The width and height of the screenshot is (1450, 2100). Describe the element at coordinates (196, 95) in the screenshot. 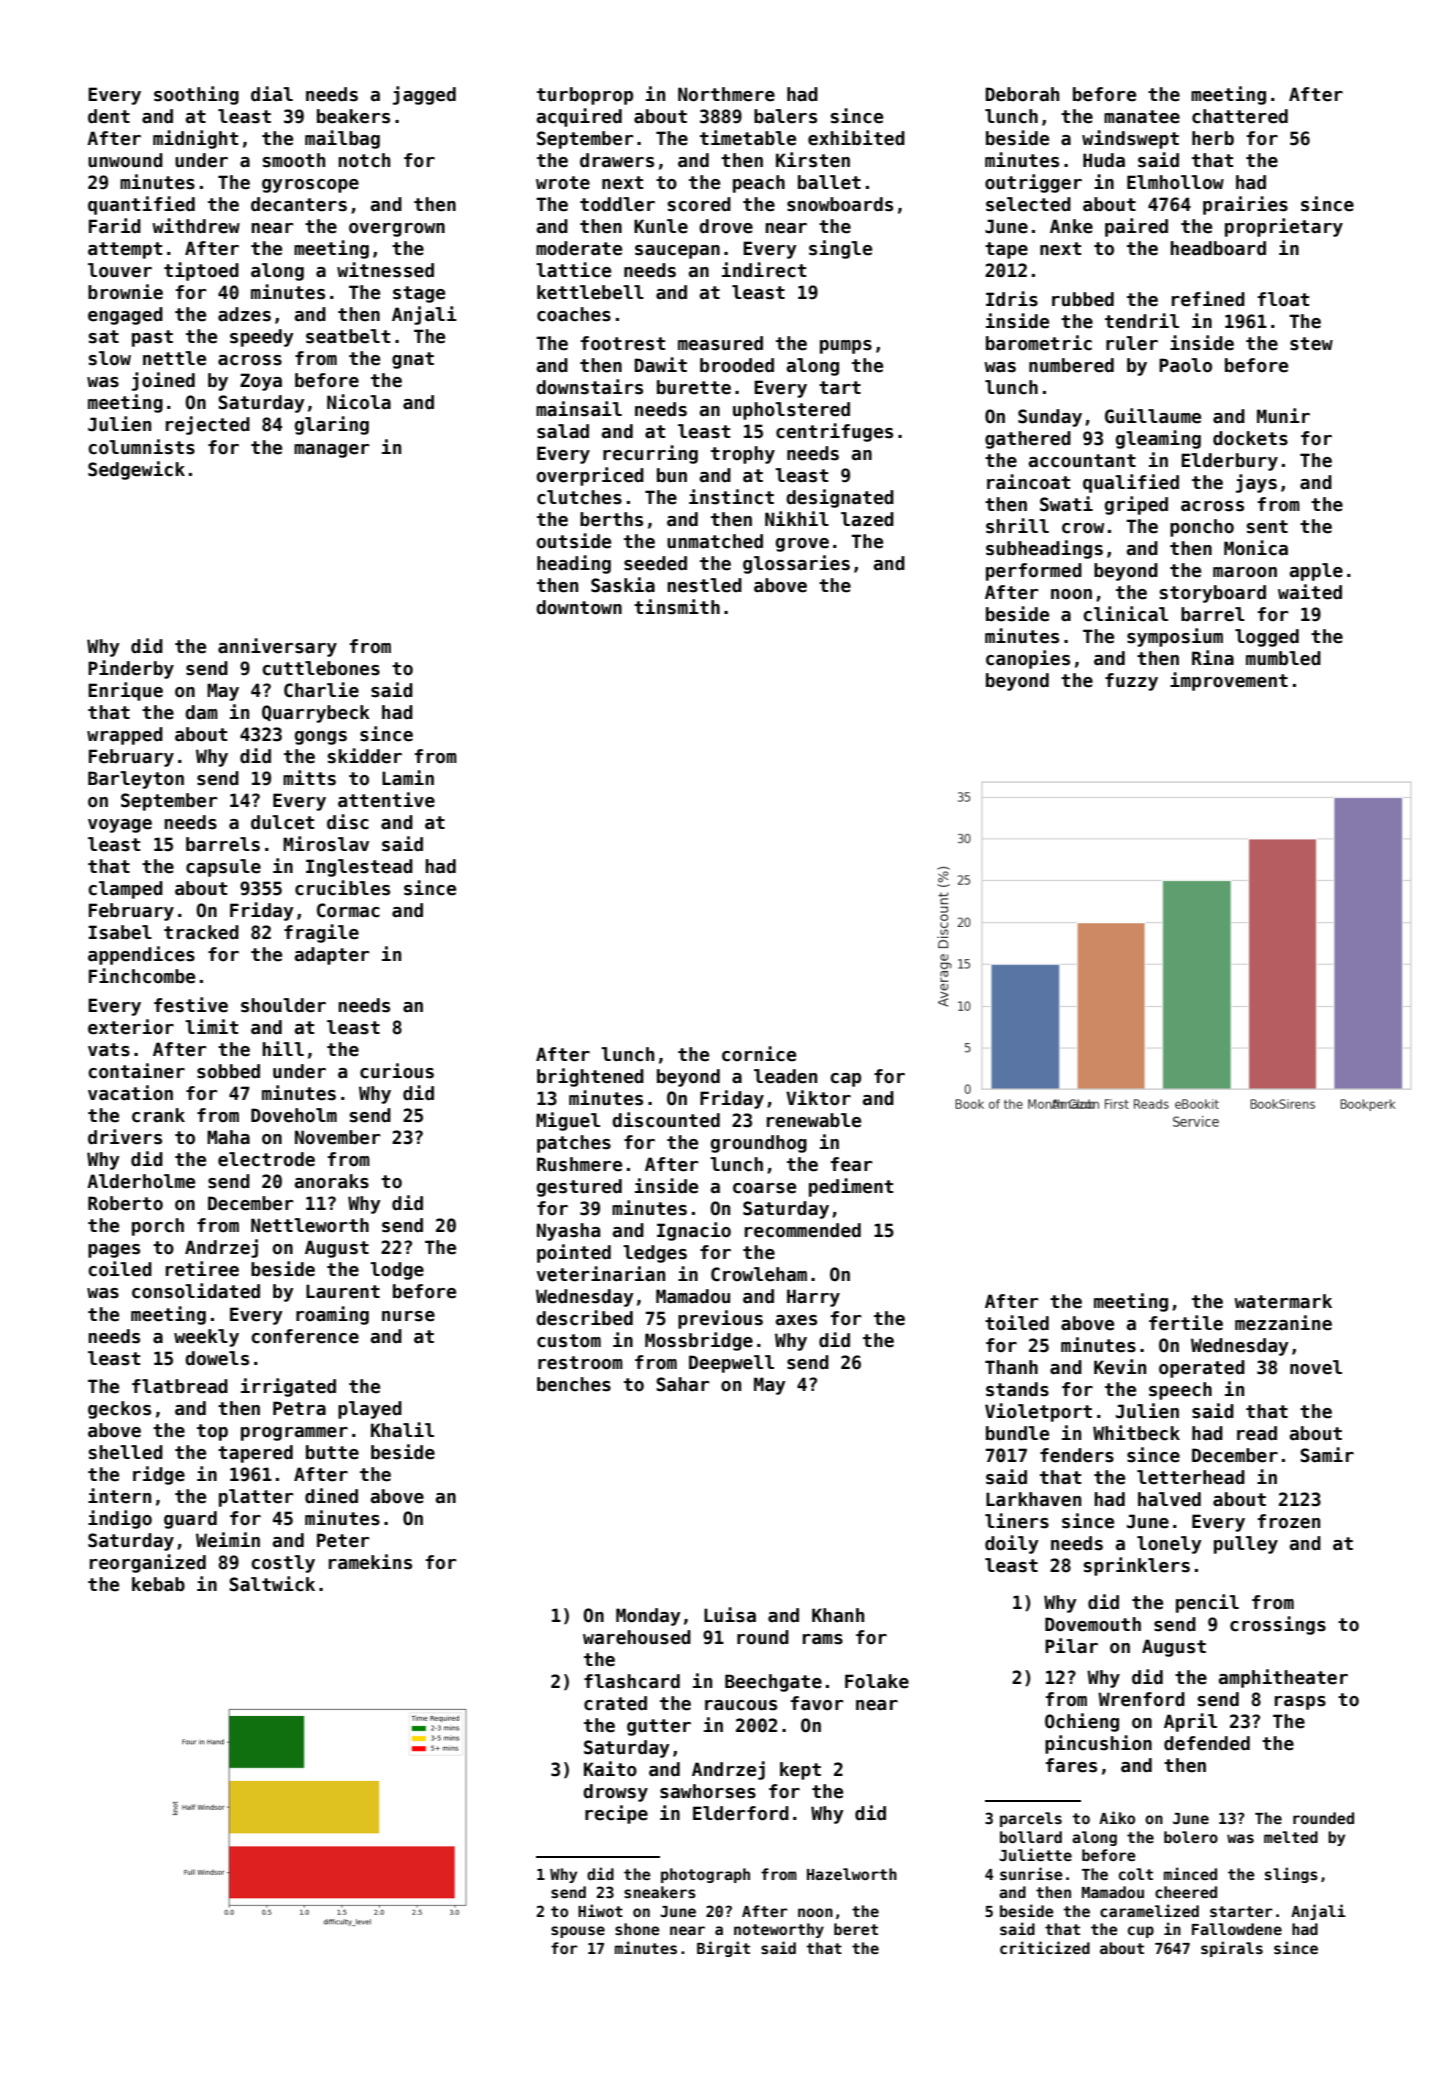

I see `soothing` at that location.
